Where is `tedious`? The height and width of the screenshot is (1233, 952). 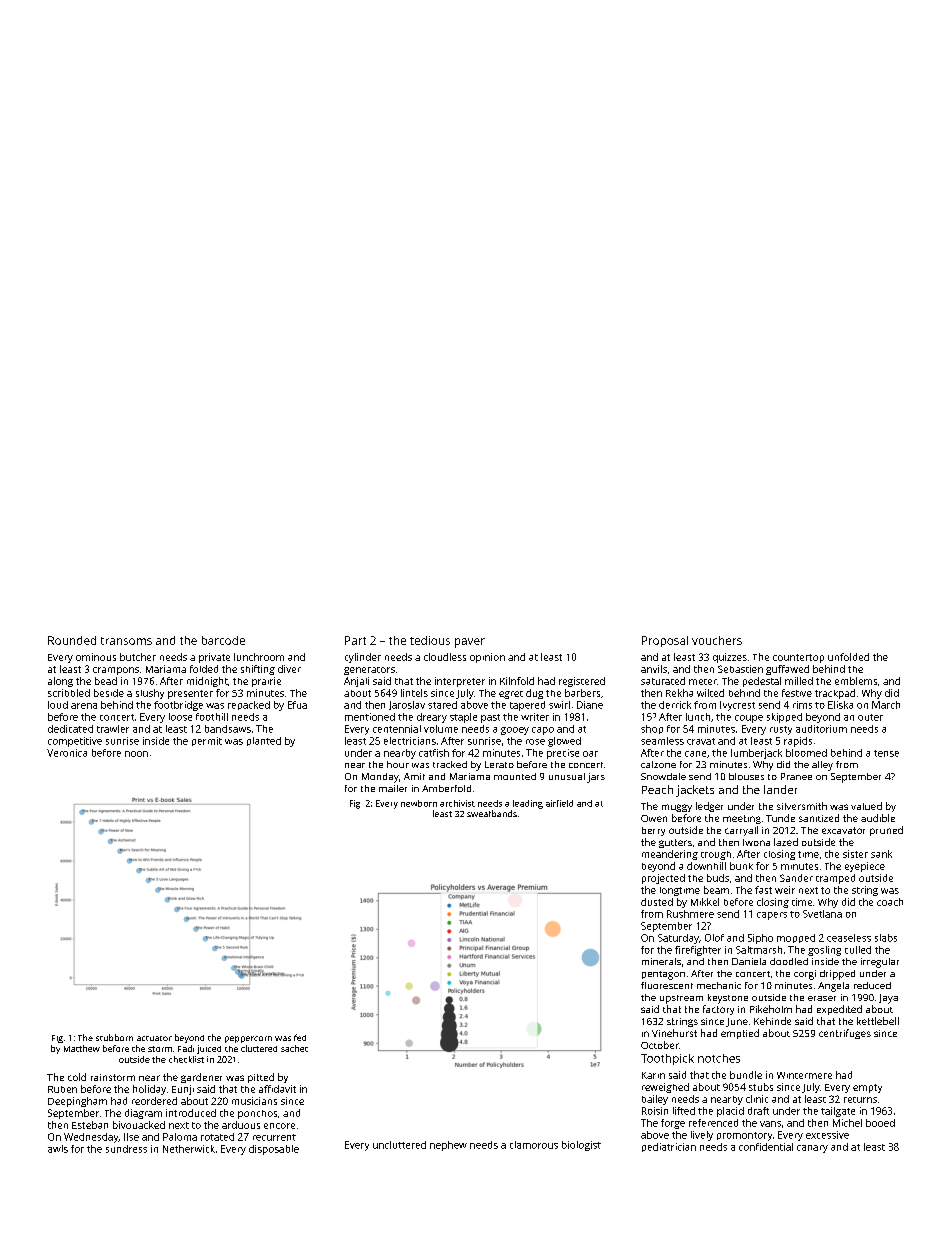 tedious is located at coordinates (430, 640).
